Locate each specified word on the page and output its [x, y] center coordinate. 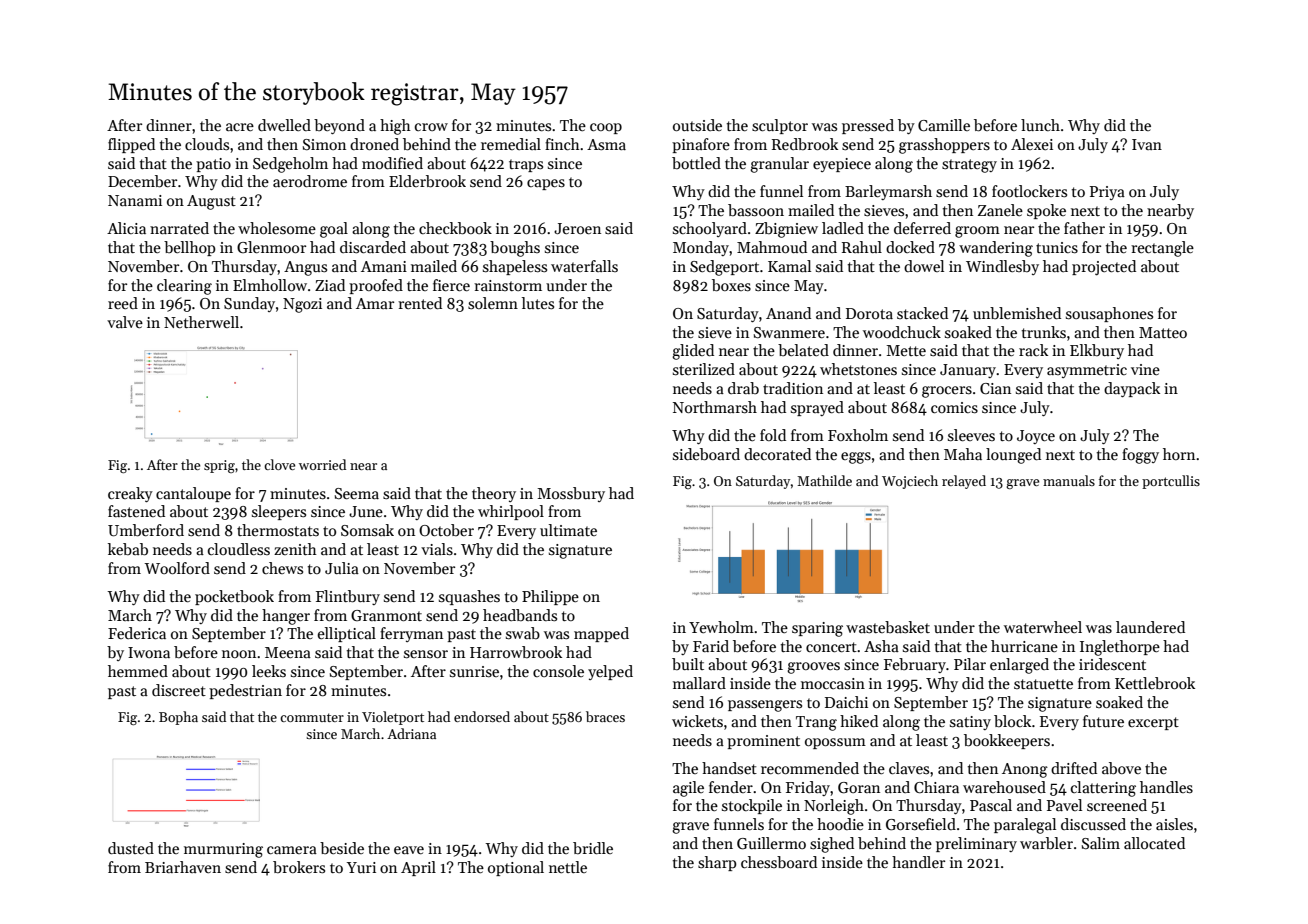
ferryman [411, 634]
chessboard [779, 862]
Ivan [1147, 144]
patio [213, 165]
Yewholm [721, 627]
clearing [184, 287]
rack [1033, 350]
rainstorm [508, 285]
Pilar [970, 664]
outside [697, 125]
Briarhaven [183, 867]
